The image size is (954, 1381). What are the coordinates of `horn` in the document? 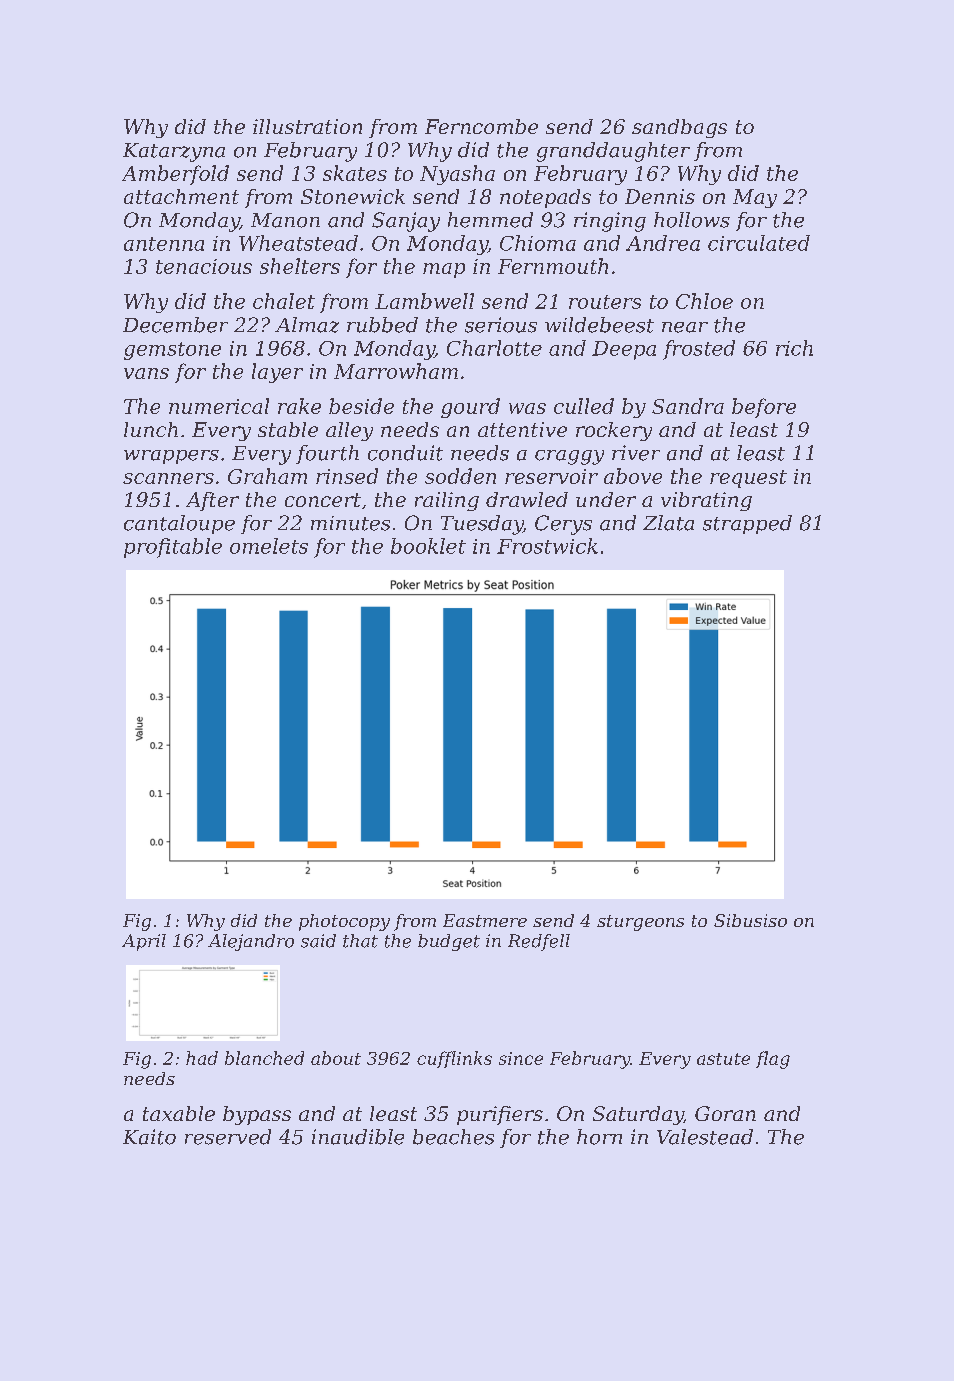 It's located at (599, 1137).
